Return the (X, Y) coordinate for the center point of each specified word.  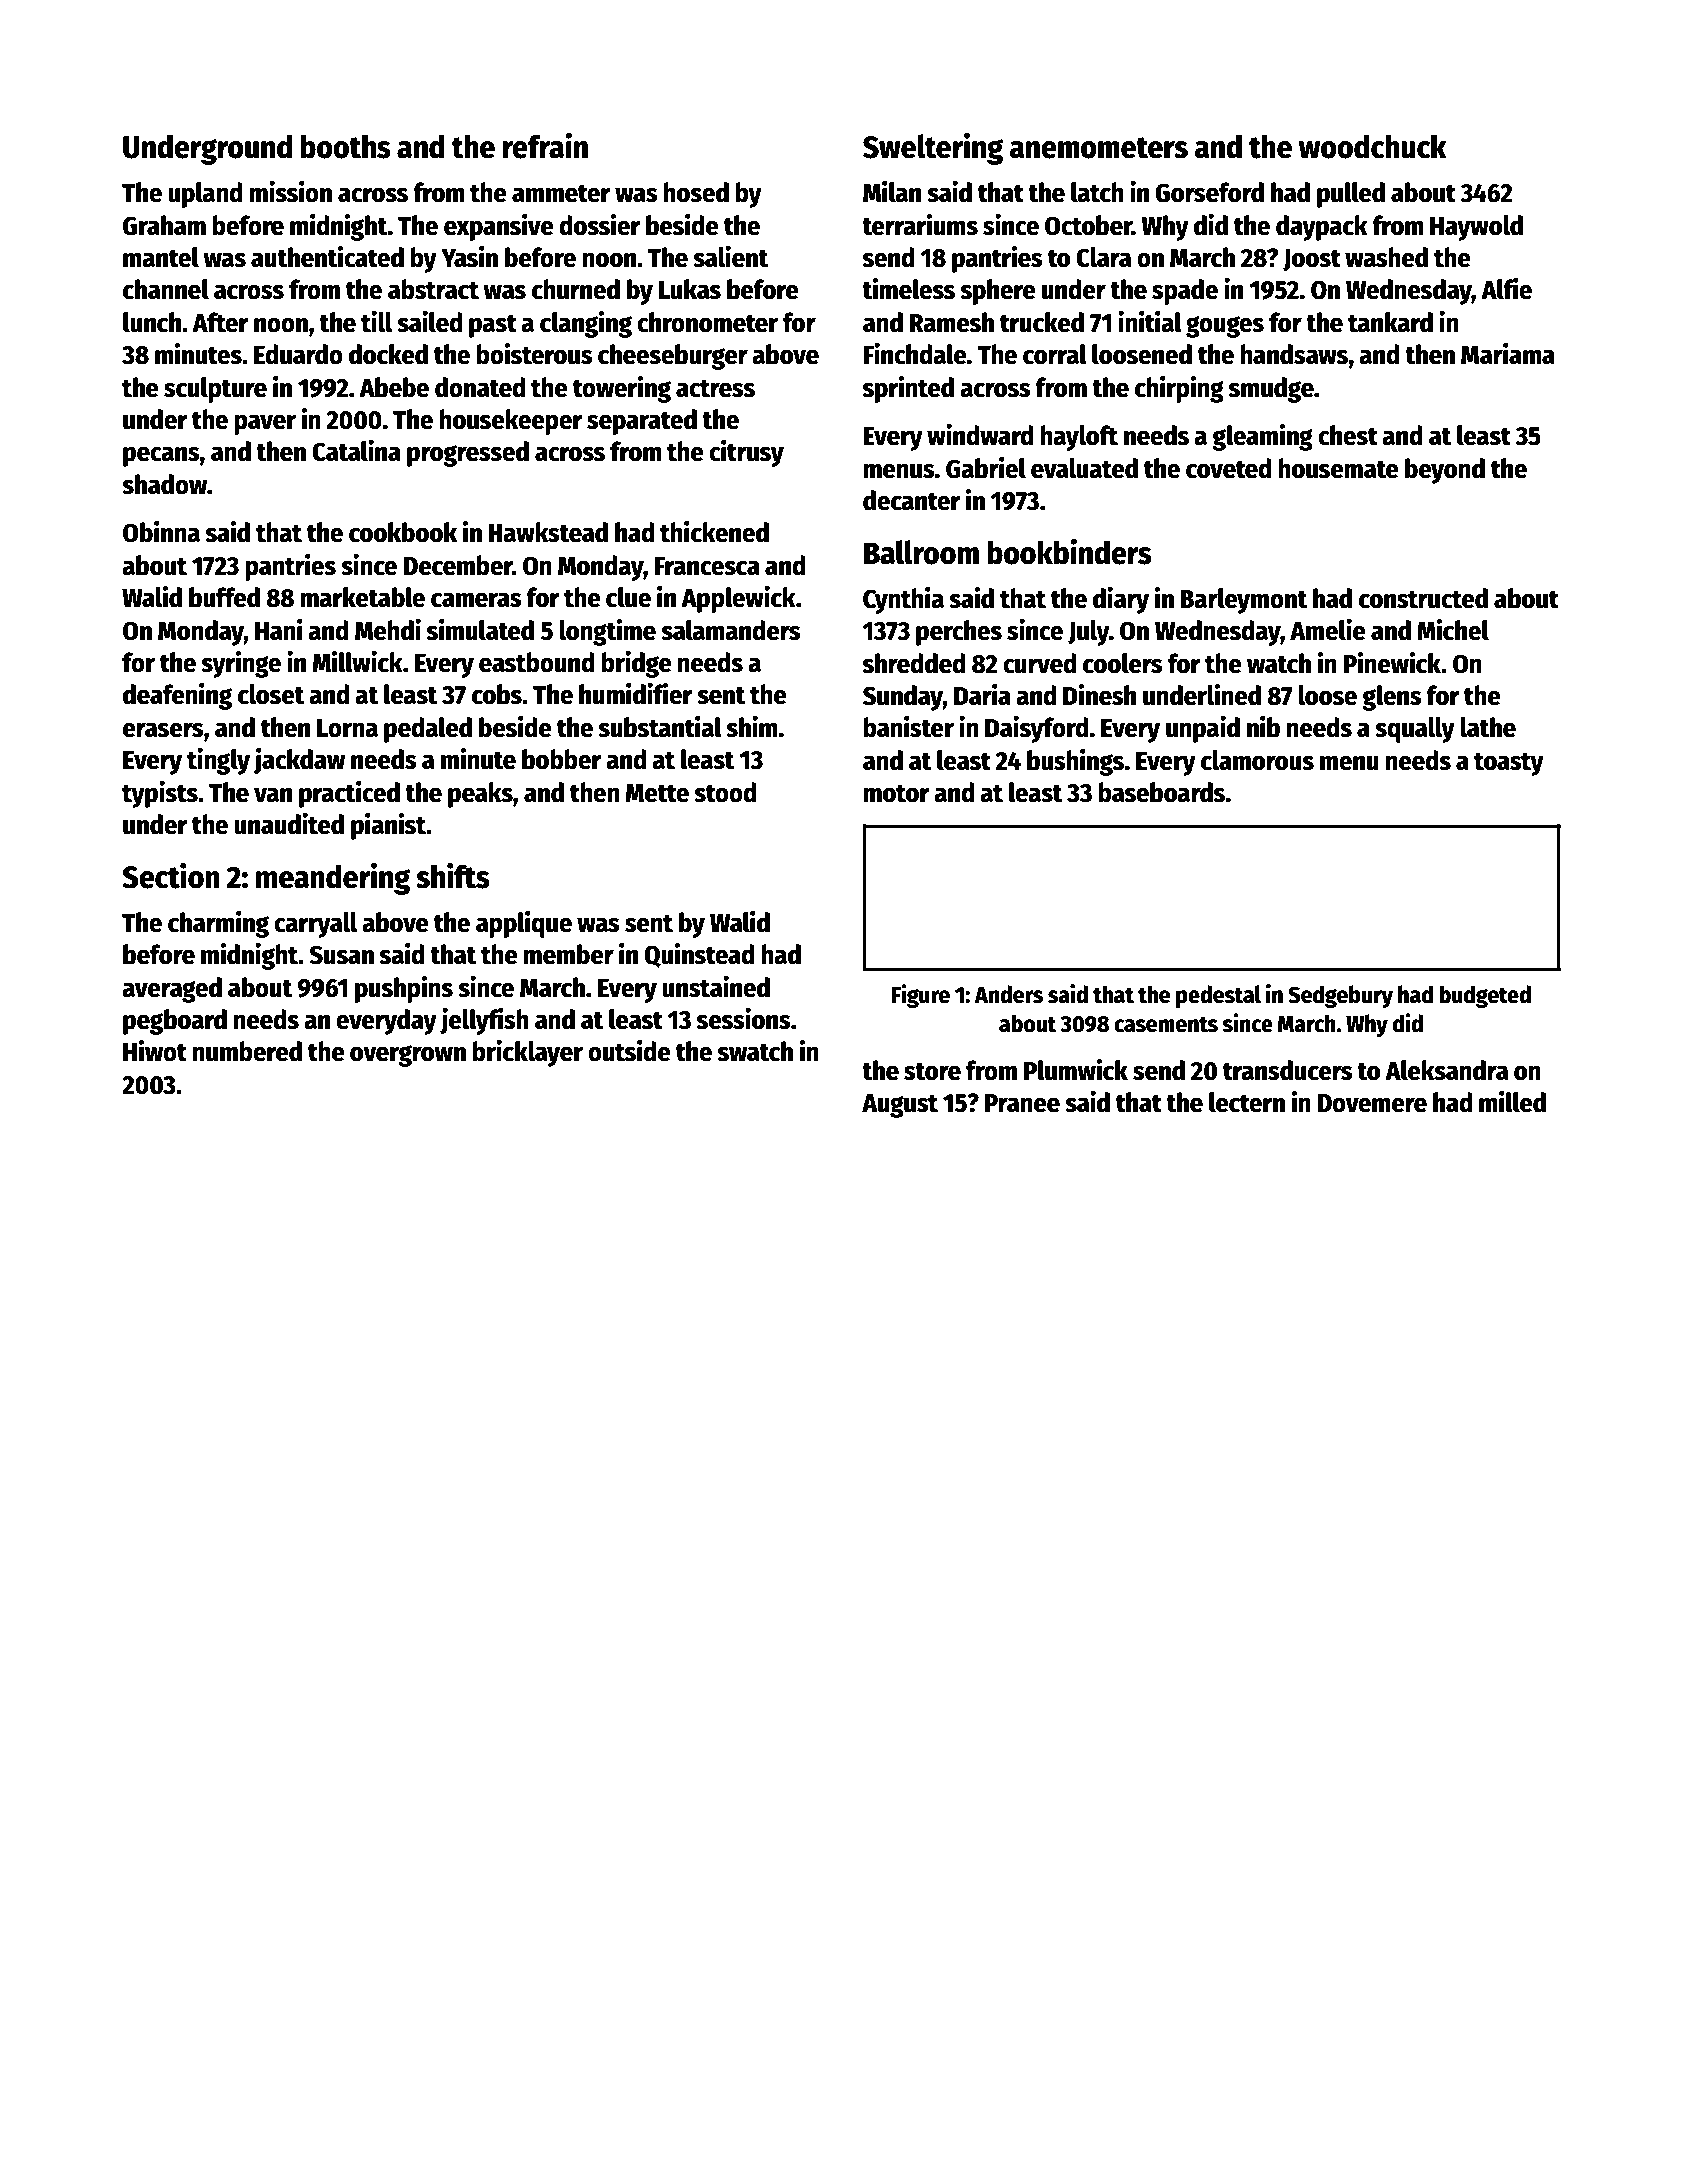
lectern (1247, 1102)
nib (1263, 727)
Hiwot (155, 1051)
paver (265, 424)
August (900, 1106)
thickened (714, 532)
